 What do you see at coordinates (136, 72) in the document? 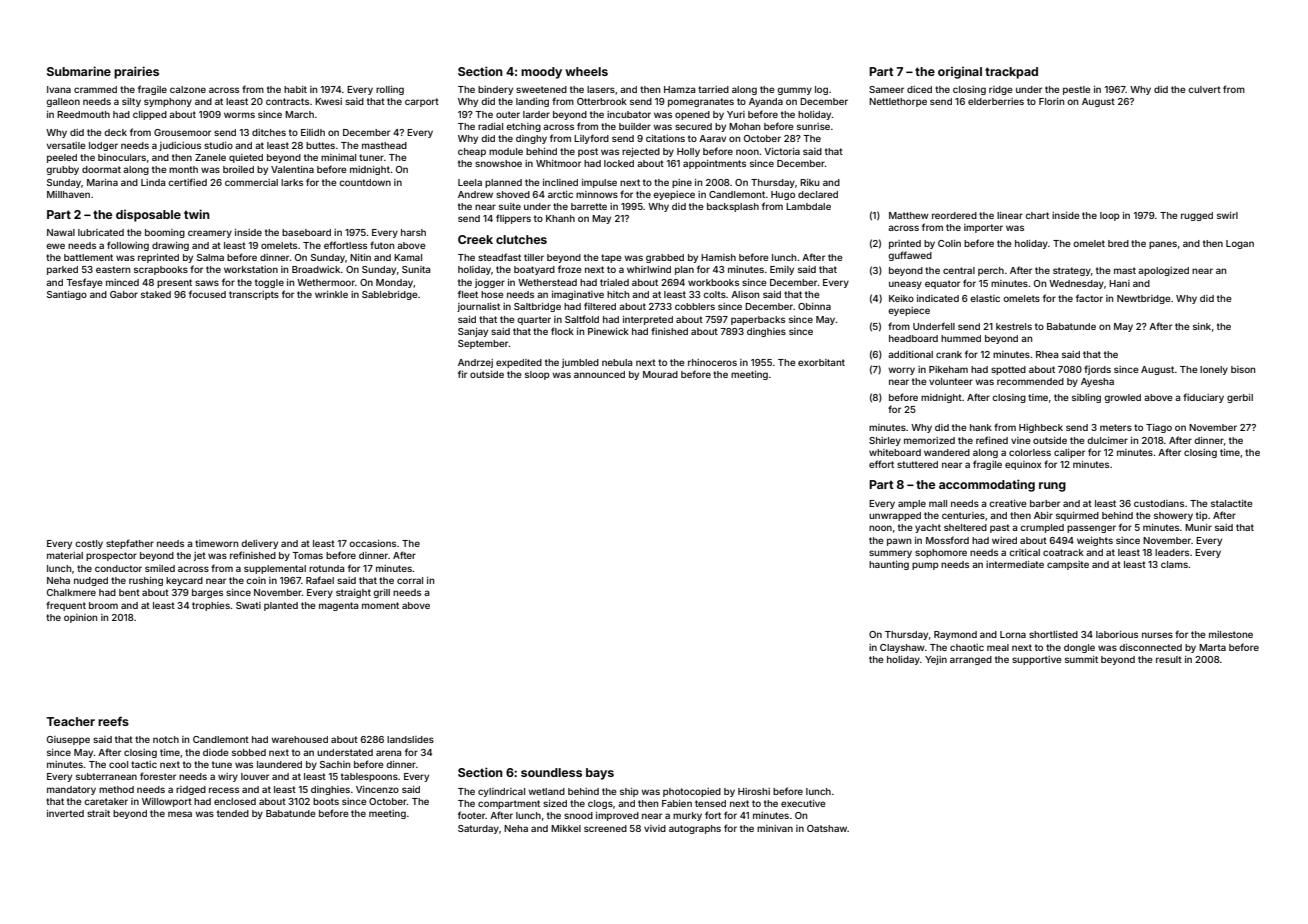
I see `prairies` at bounding box center [136, 72].
